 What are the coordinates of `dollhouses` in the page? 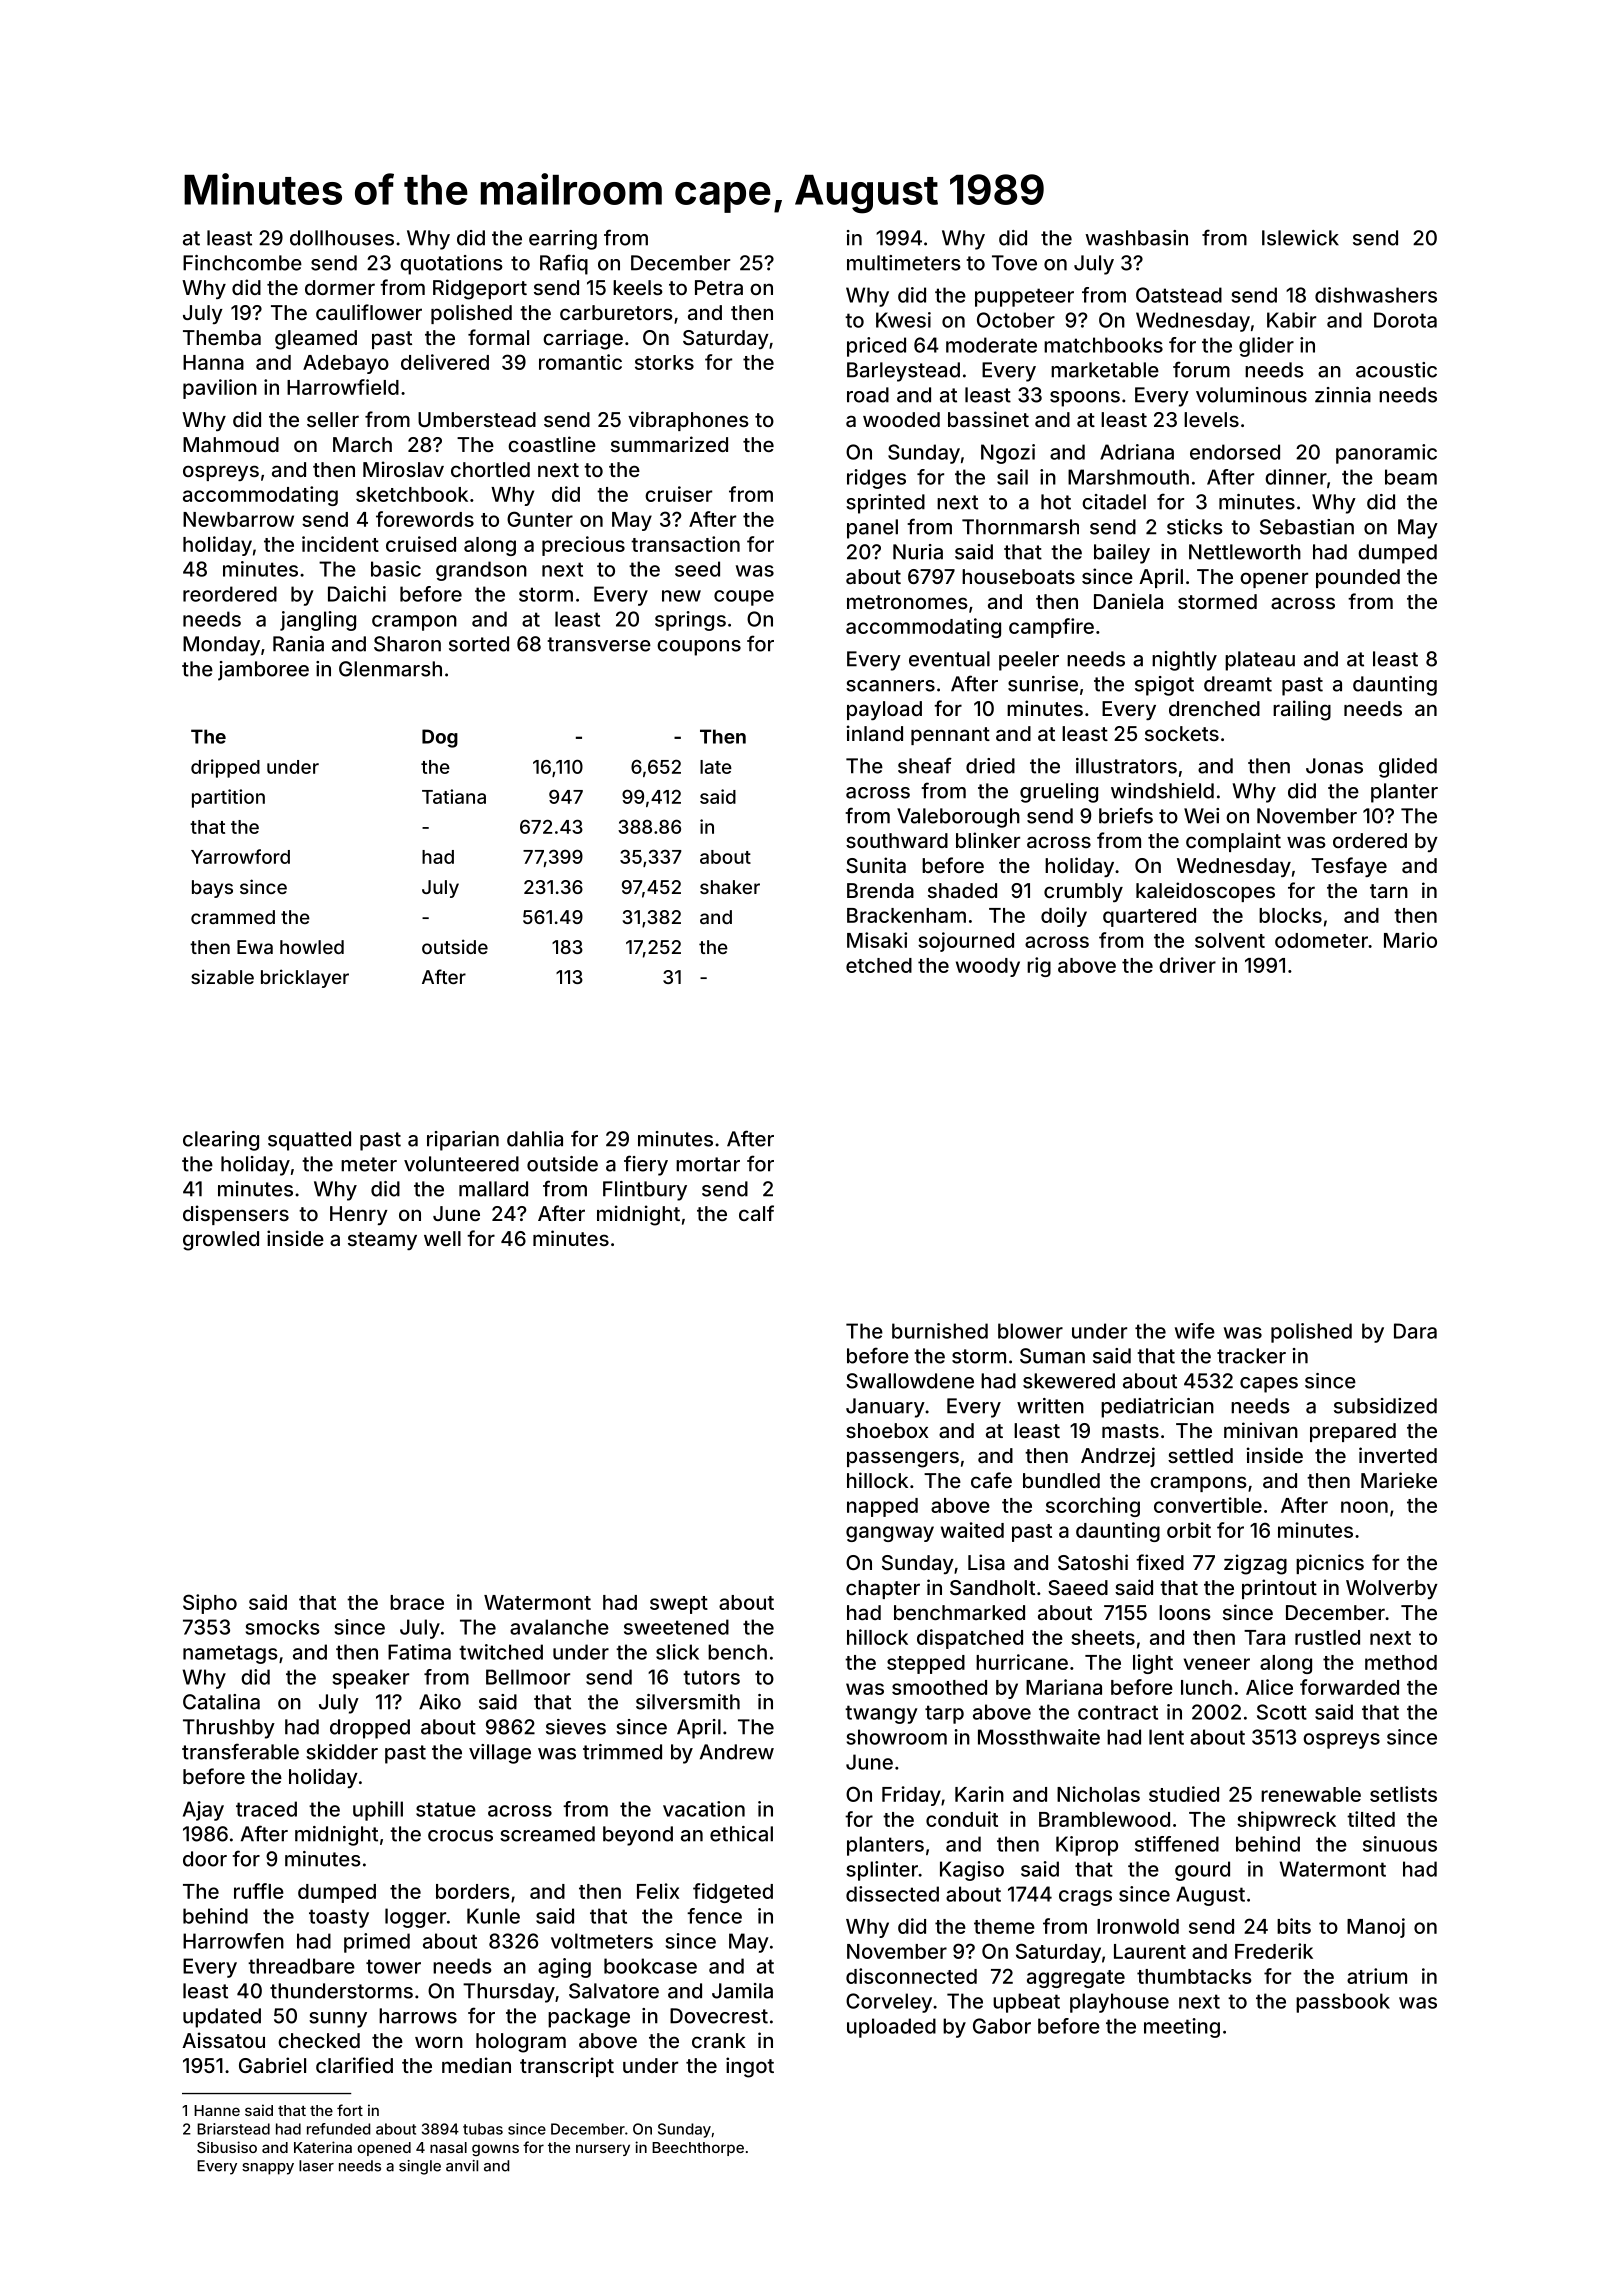 It's located at (342, 238).
